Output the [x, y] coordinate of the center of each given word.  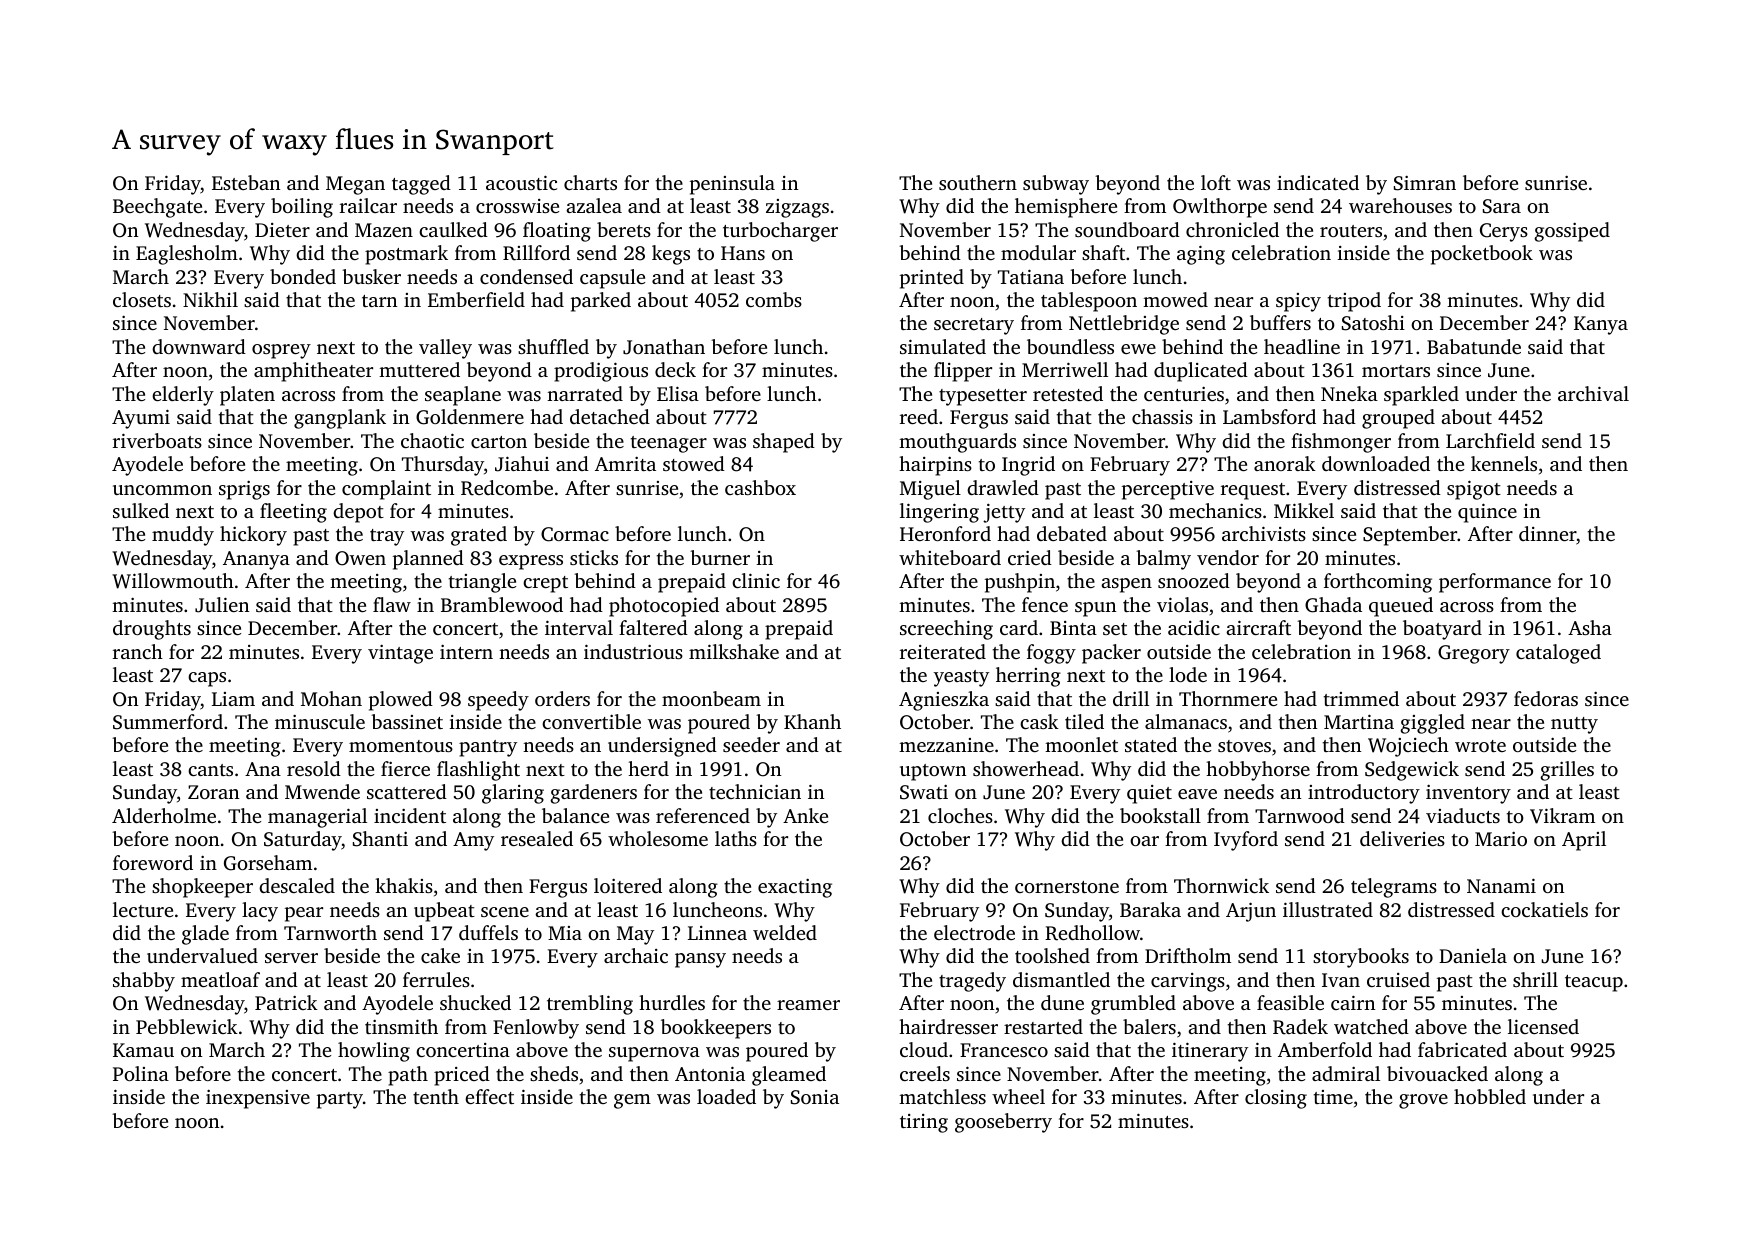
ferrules [436, 979]
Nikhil [210, 299]
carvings [1188, 982]
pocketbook [1482, 255]
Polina [141, 1073]
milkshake [734, 651]
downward [199, 346]
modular [1038, 252]
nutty [1574, 725]
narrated [585, 393]
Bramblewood [502, 604]
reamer [808, 1005]
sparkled [1421, 396]
